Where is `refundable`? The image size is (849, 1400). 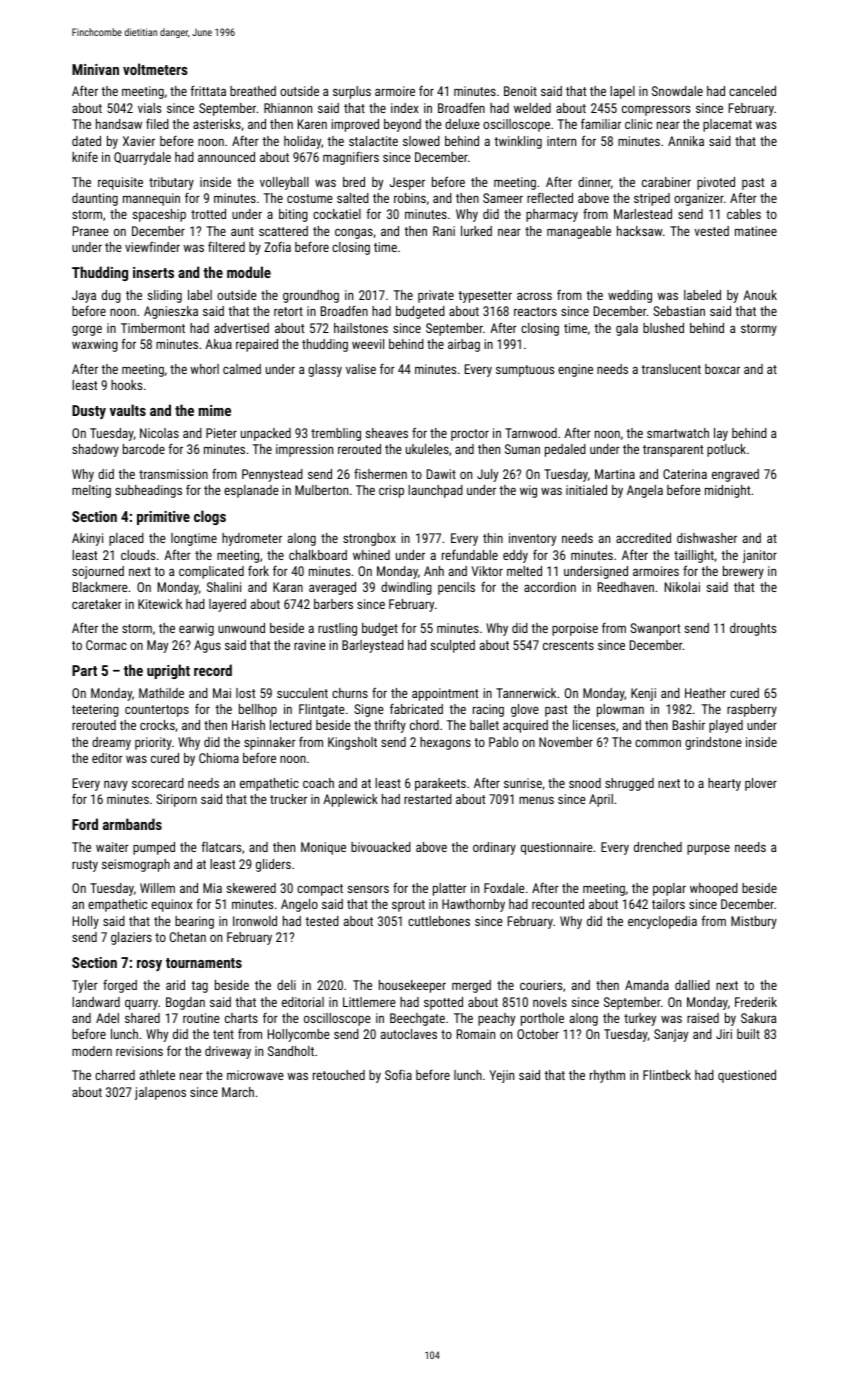 refundable is located at coordinates (470, 555).
